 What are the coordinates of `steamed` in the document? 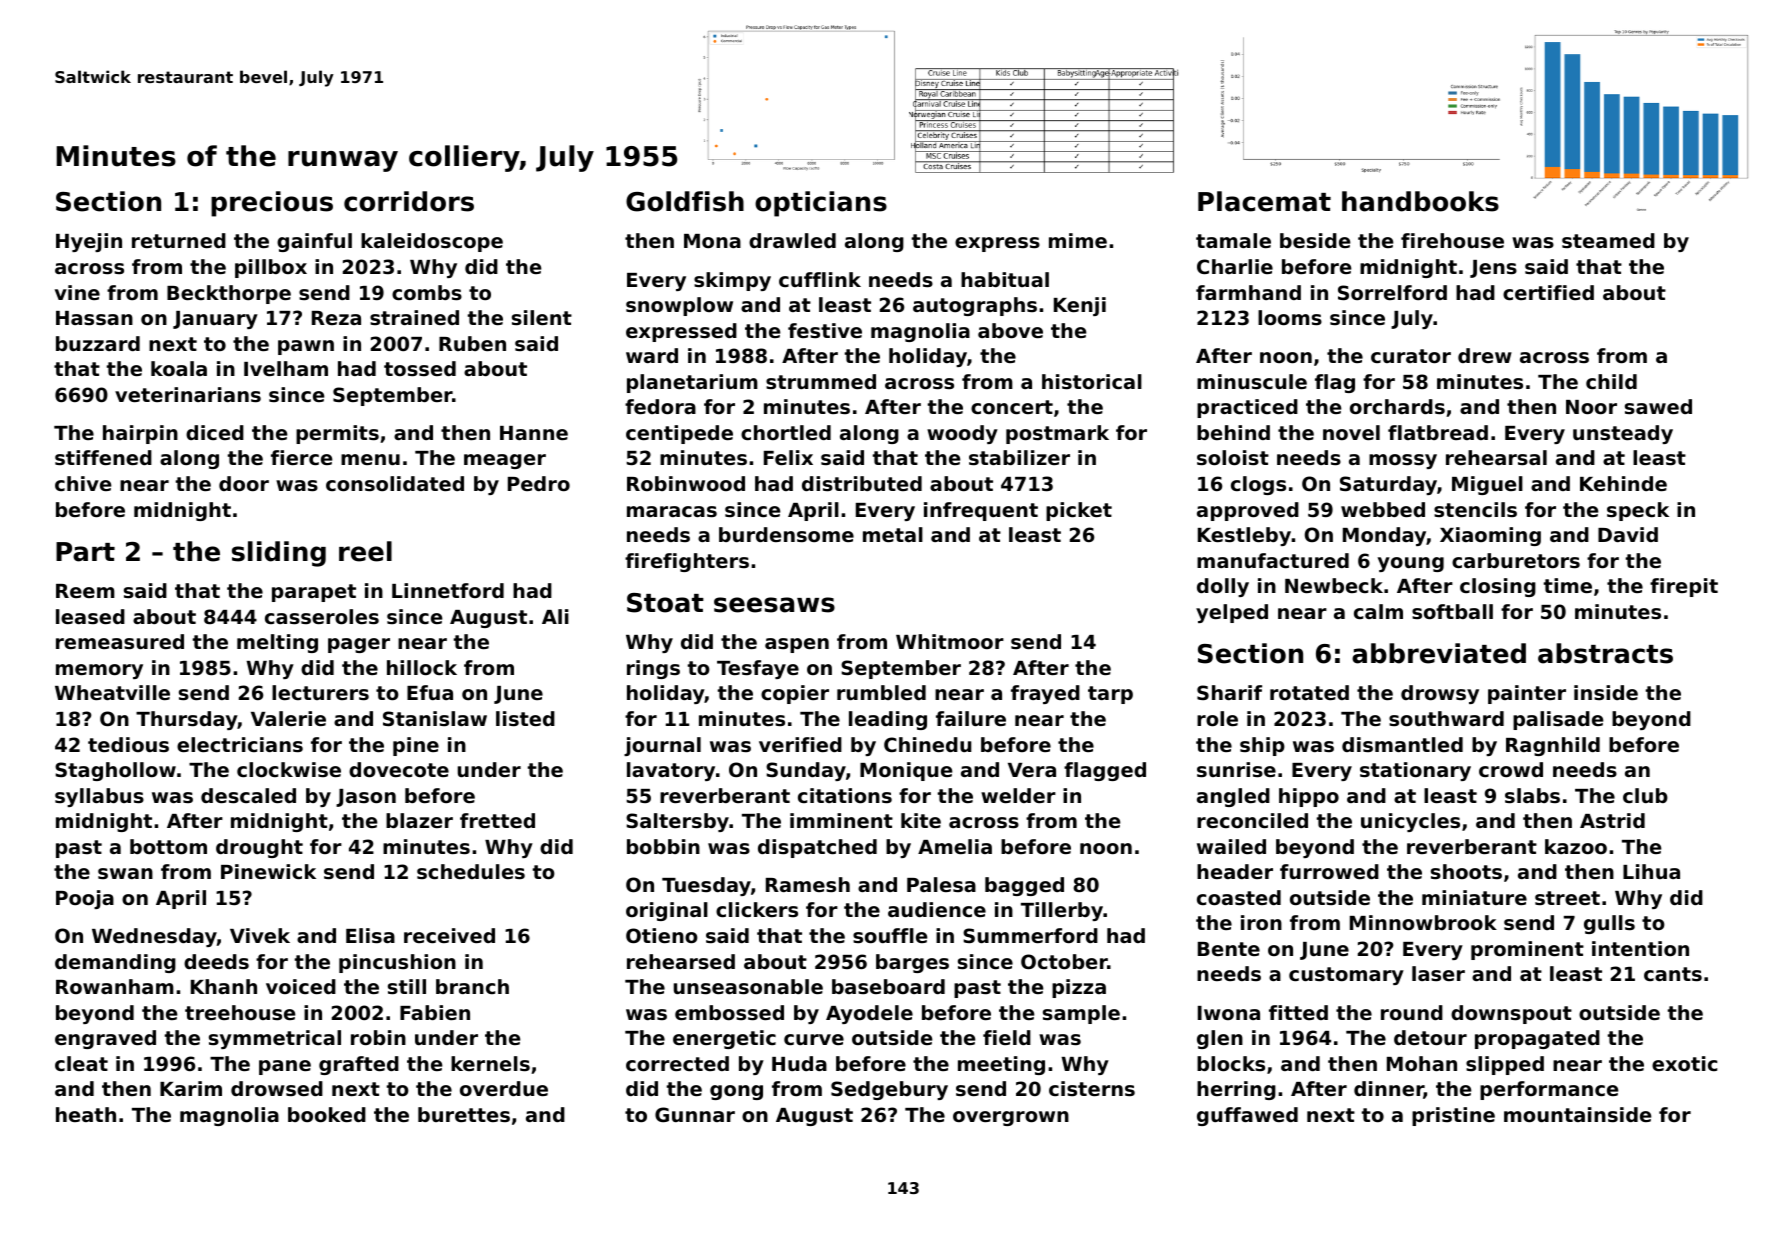 It's located at (1608, 240).
